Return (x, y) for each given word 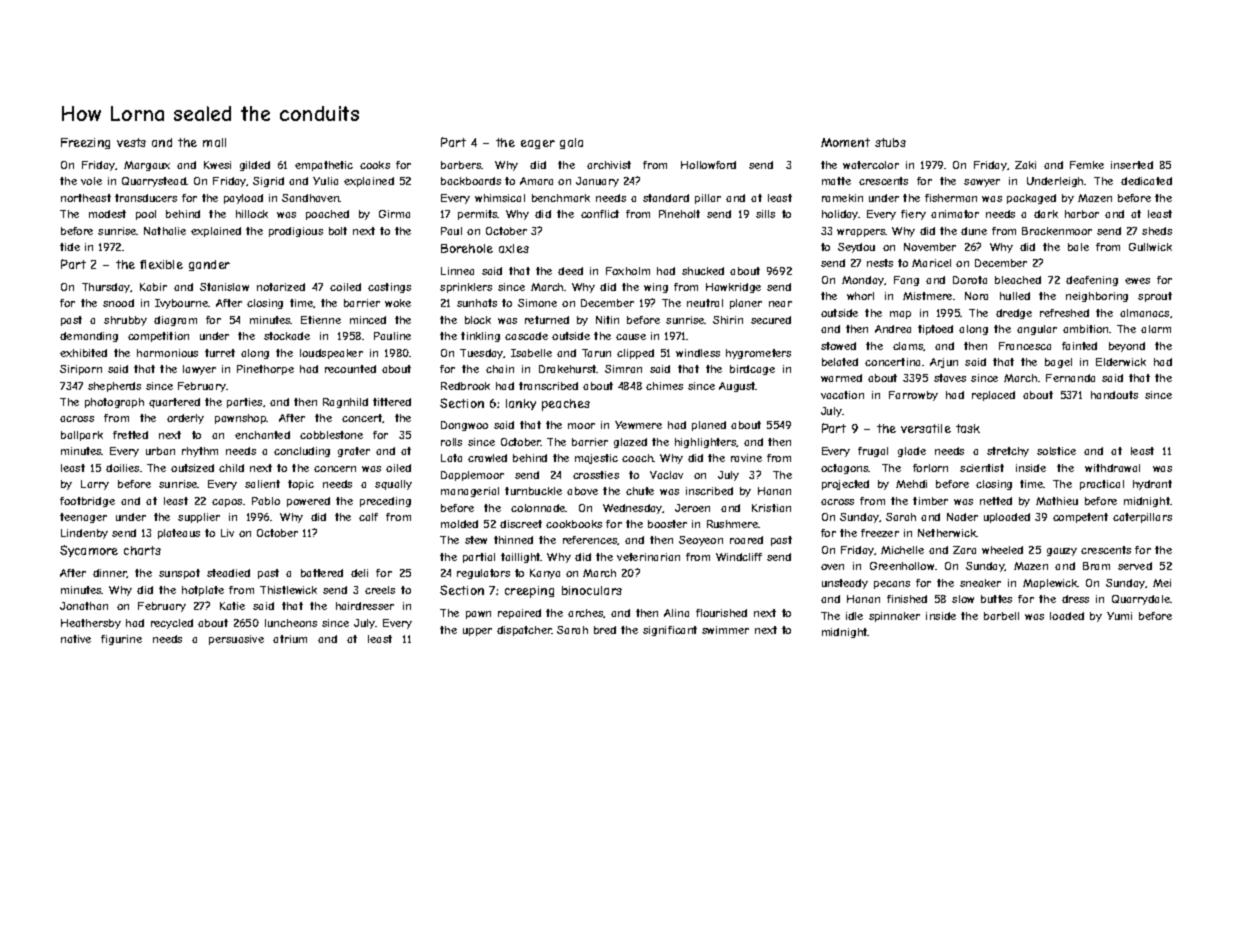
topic (301, 485)
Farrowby (913, 396)
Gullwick (1150, 247)
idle (854, 616)
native (76, 639)
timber (930, 501)
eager (538, 144)
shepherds (114, 387)
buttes (996, 599)
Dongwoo (464, 426)
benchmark (561, 198)
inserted (1132, 165)
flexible (161, 264)
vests (131, 142)
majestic (596, 459)
